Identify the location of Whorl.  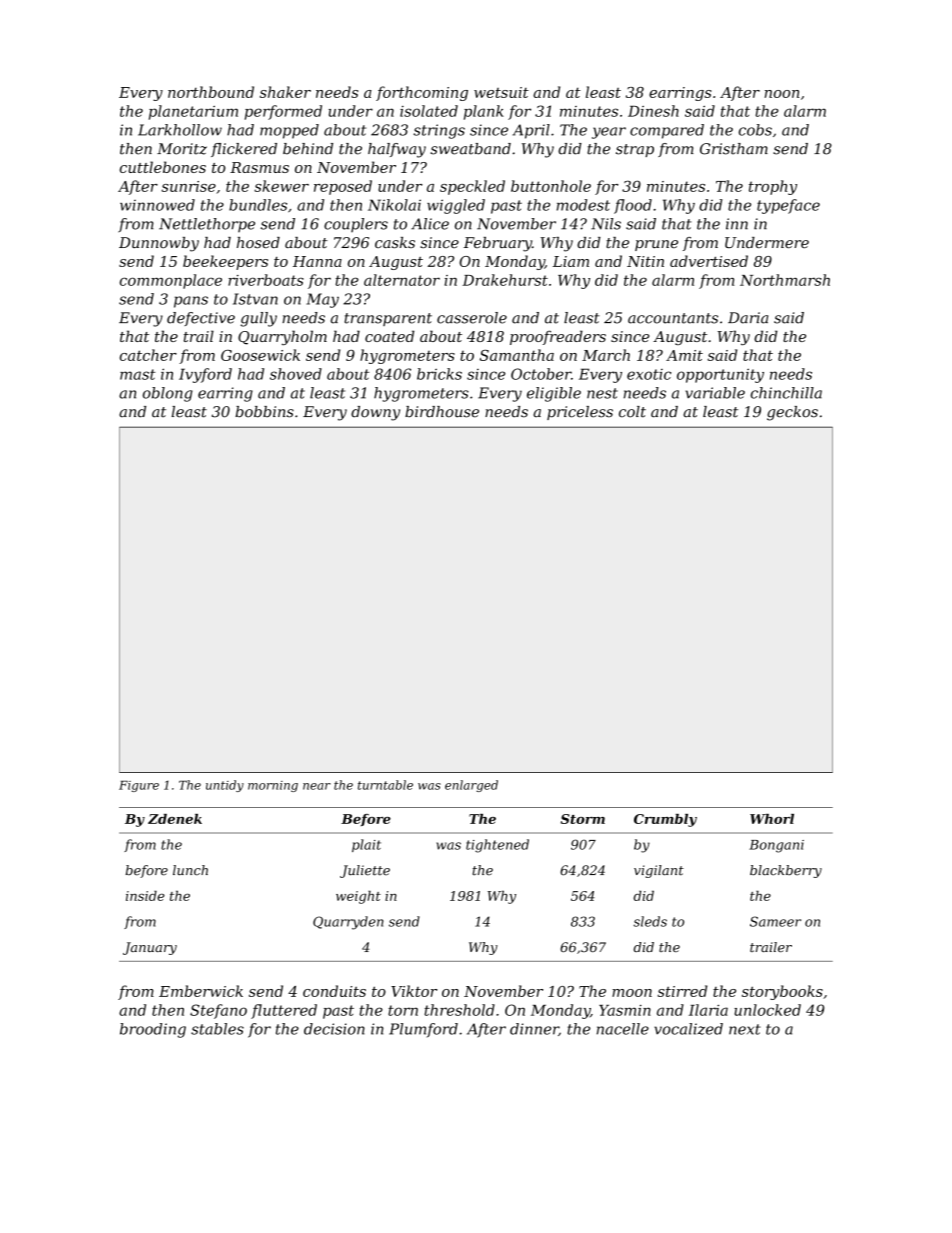
(772, 819).
